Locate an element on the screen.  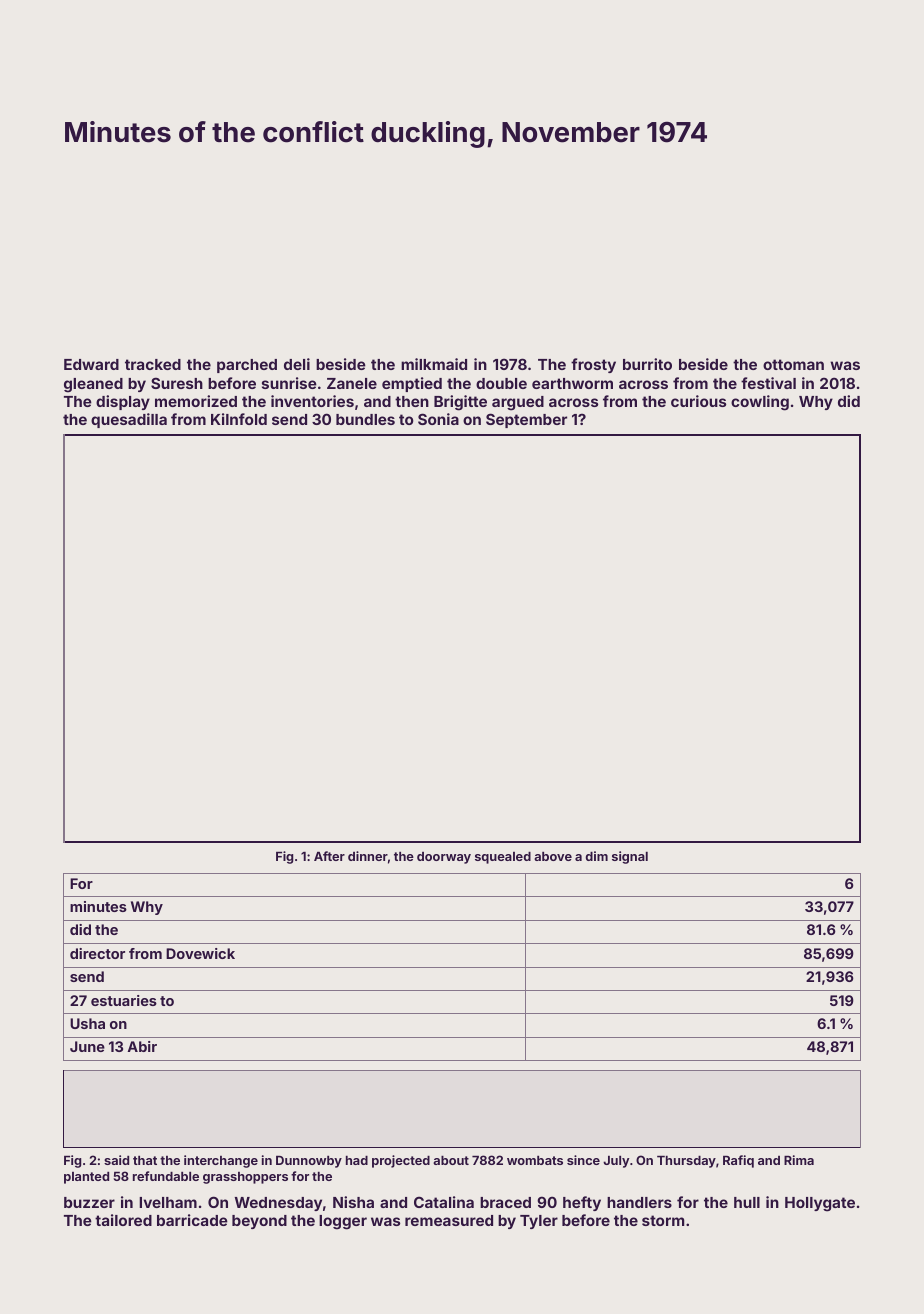
signal is located at coordinates (630, 857).
